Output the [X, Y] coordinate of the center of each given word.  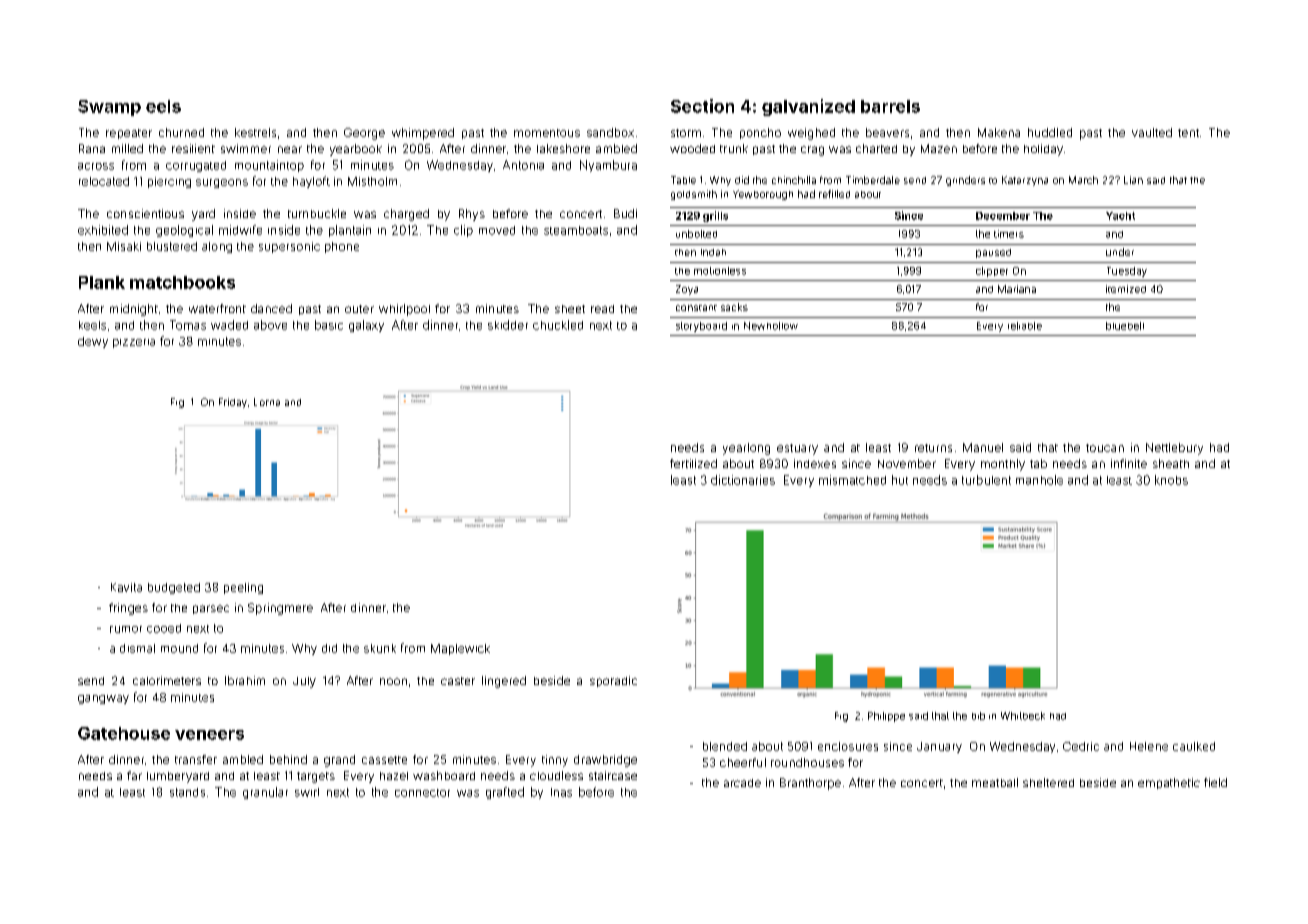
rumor [126, 629]
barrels [890, 106]
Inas [561, 792]
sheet [570, 309]
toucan [1105, 448]
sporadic [613, 681]
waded [229, 325]
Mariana [1017, 289]
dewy [93, 342]
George [364, 134]
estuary [797, 449]
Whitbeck [1023, 716]
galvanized [808, 107]
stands [187, 792]
